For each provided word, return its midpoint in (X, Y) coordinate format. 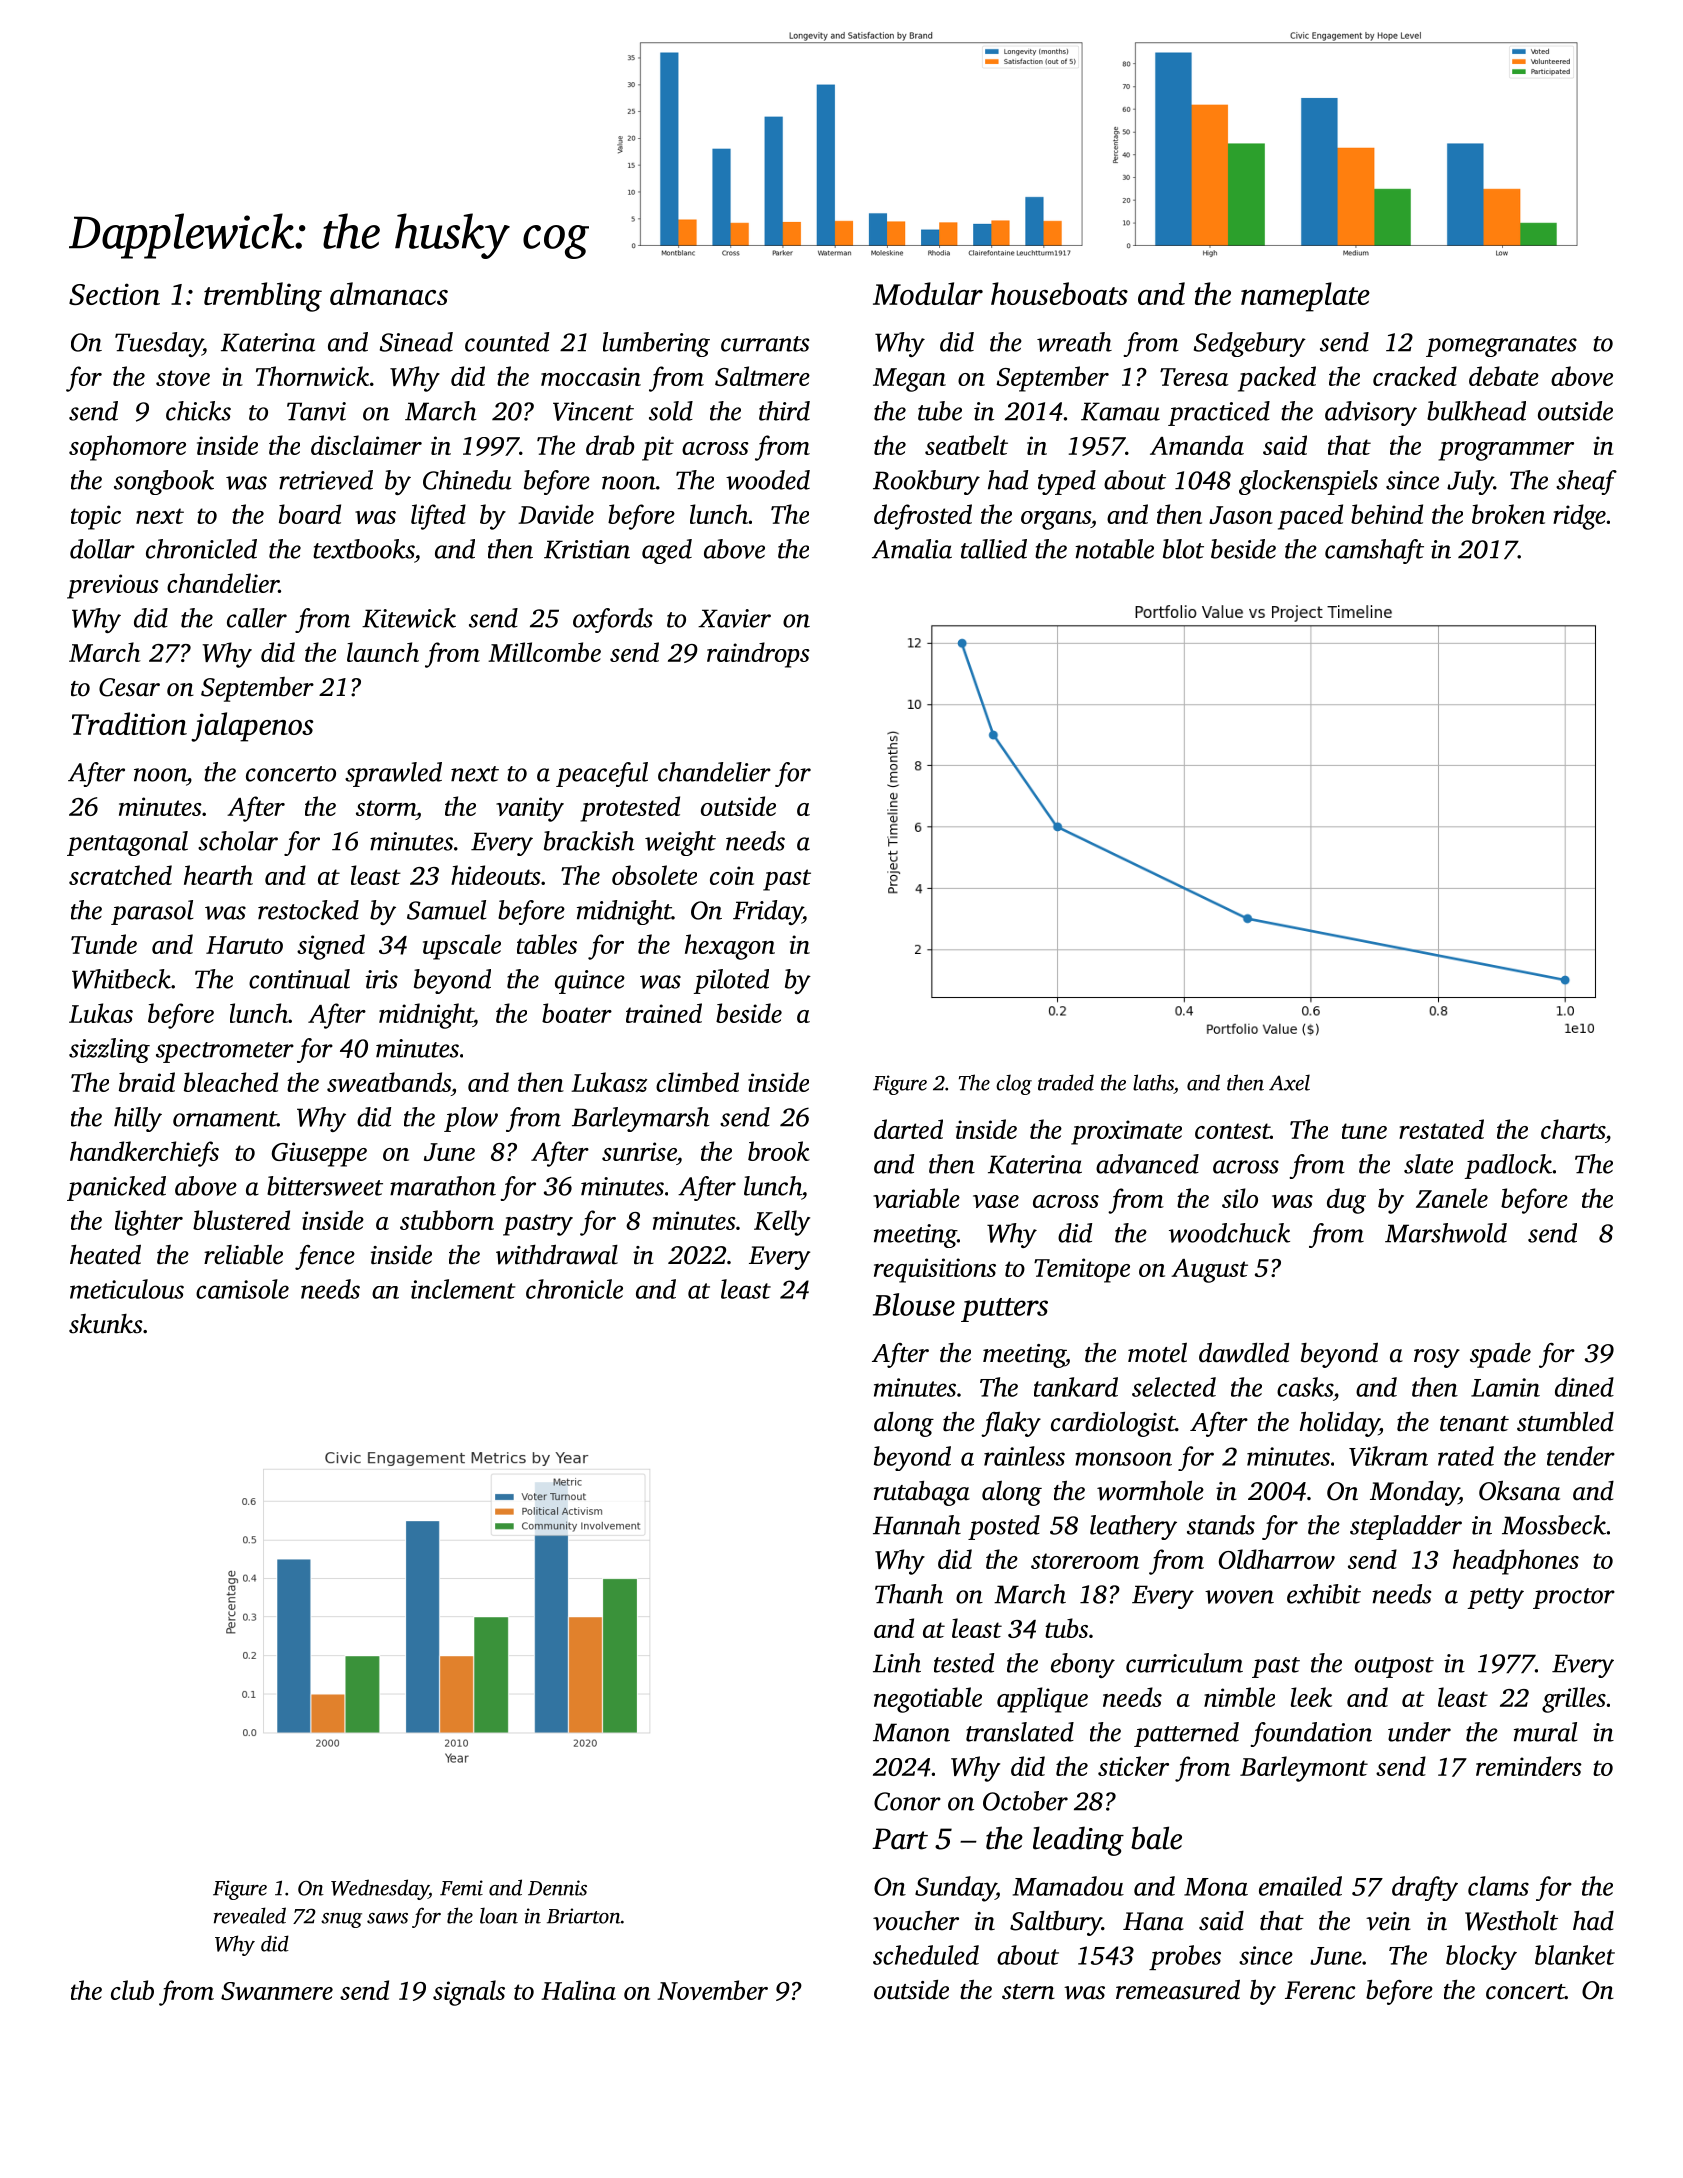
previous (113, 586)
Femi (461, 1888)
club (132, 1990)
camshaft (1374, 551)
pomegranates (1501, 346)
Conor (907, 1801)
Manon (911, 1732)
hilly (138, 1119)
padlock (1508, 1166)
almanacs (389, 293)
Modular (928, 293)
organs (1056, 520)
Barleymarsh (641, 1119)
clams (1498, 1886)
